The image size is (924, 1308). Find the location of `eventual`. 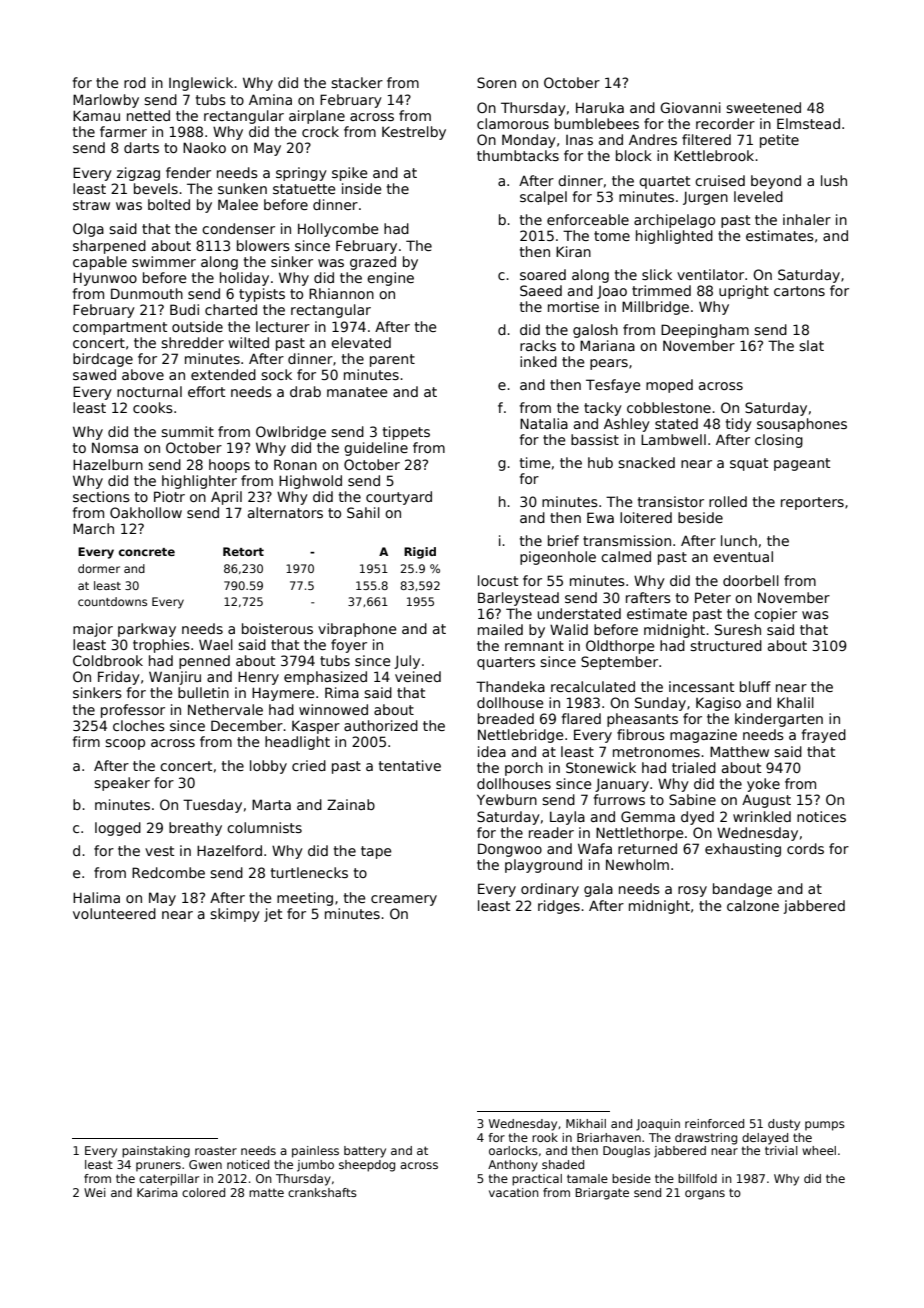

eventual is located at coordinates (743, 556).
